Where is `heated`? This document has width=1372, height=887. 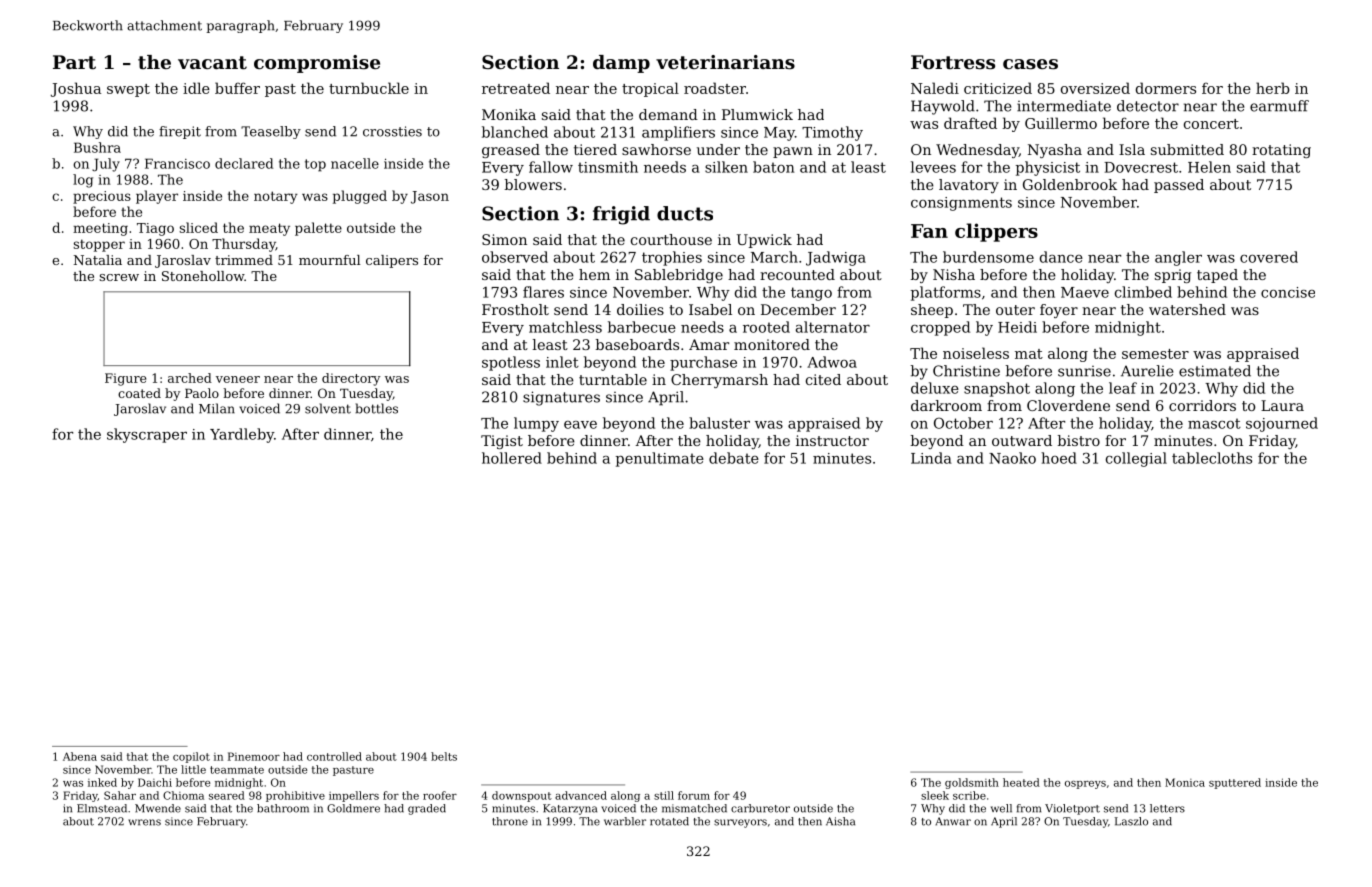 heated is located at coordinates (1021, 782).
